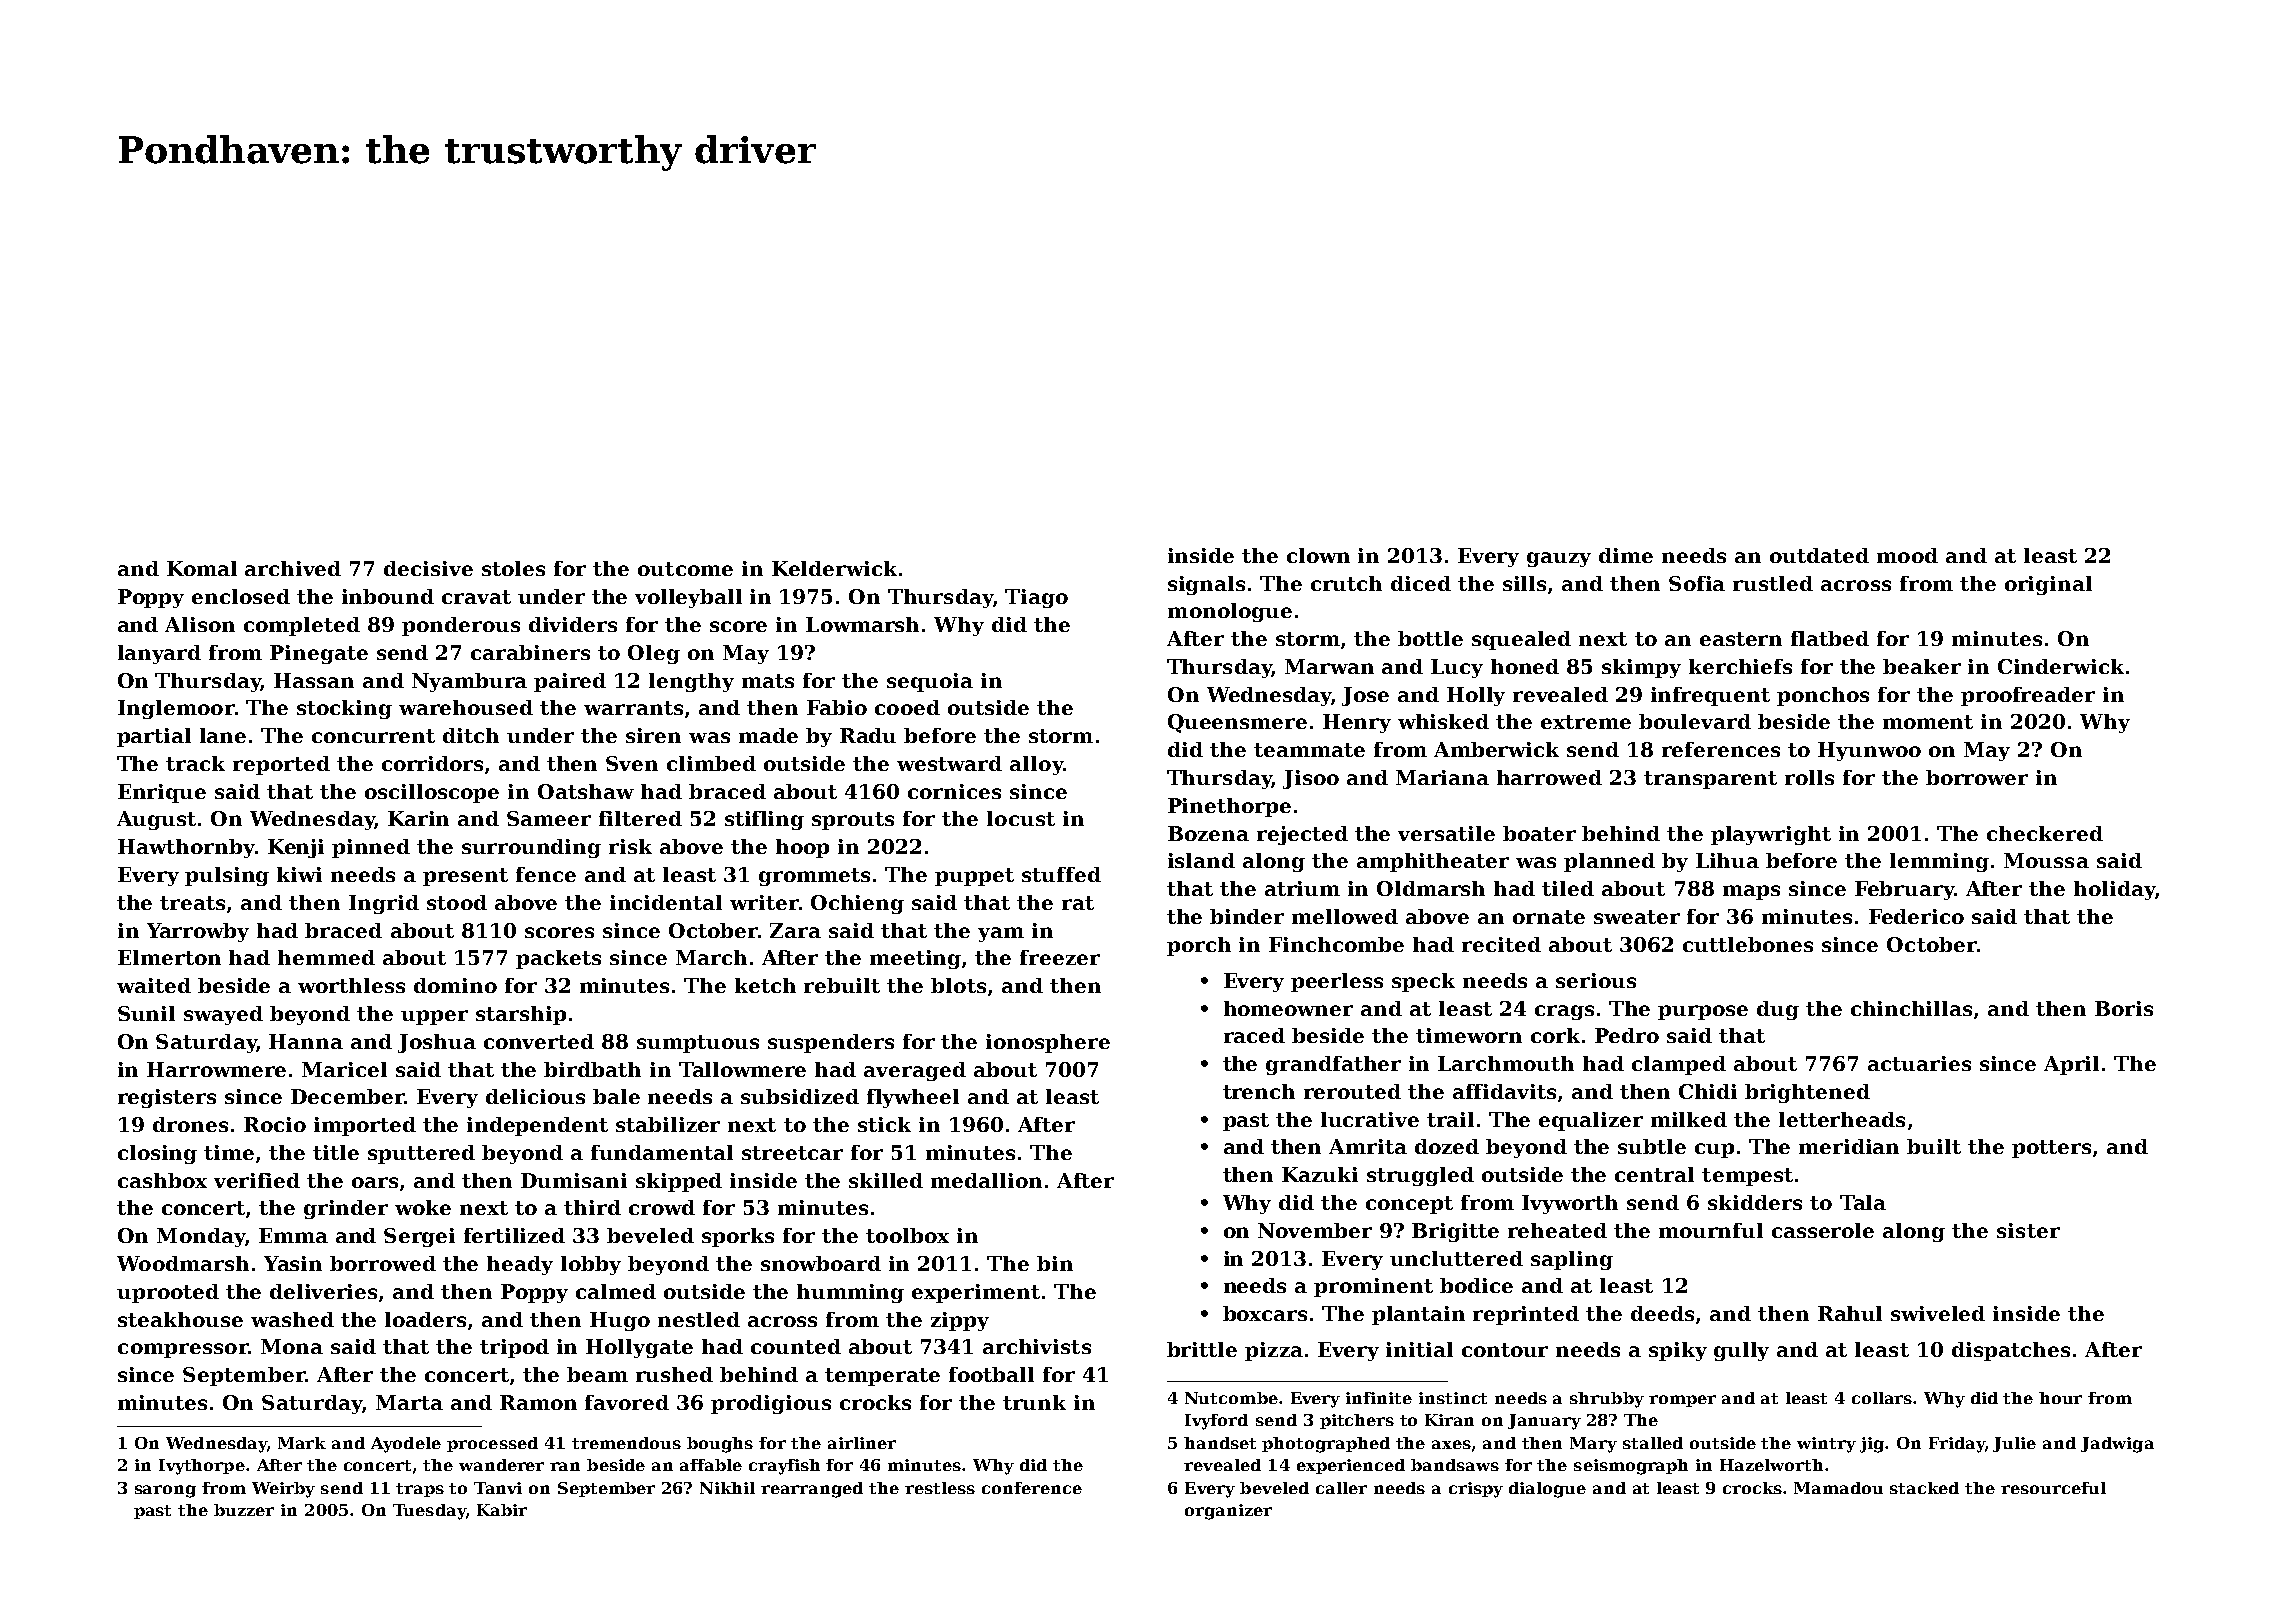 The width and height of the image is (2282, 1614). Describe the element at coordinates (1199, 946) in the image. I see `porch` at that location.
